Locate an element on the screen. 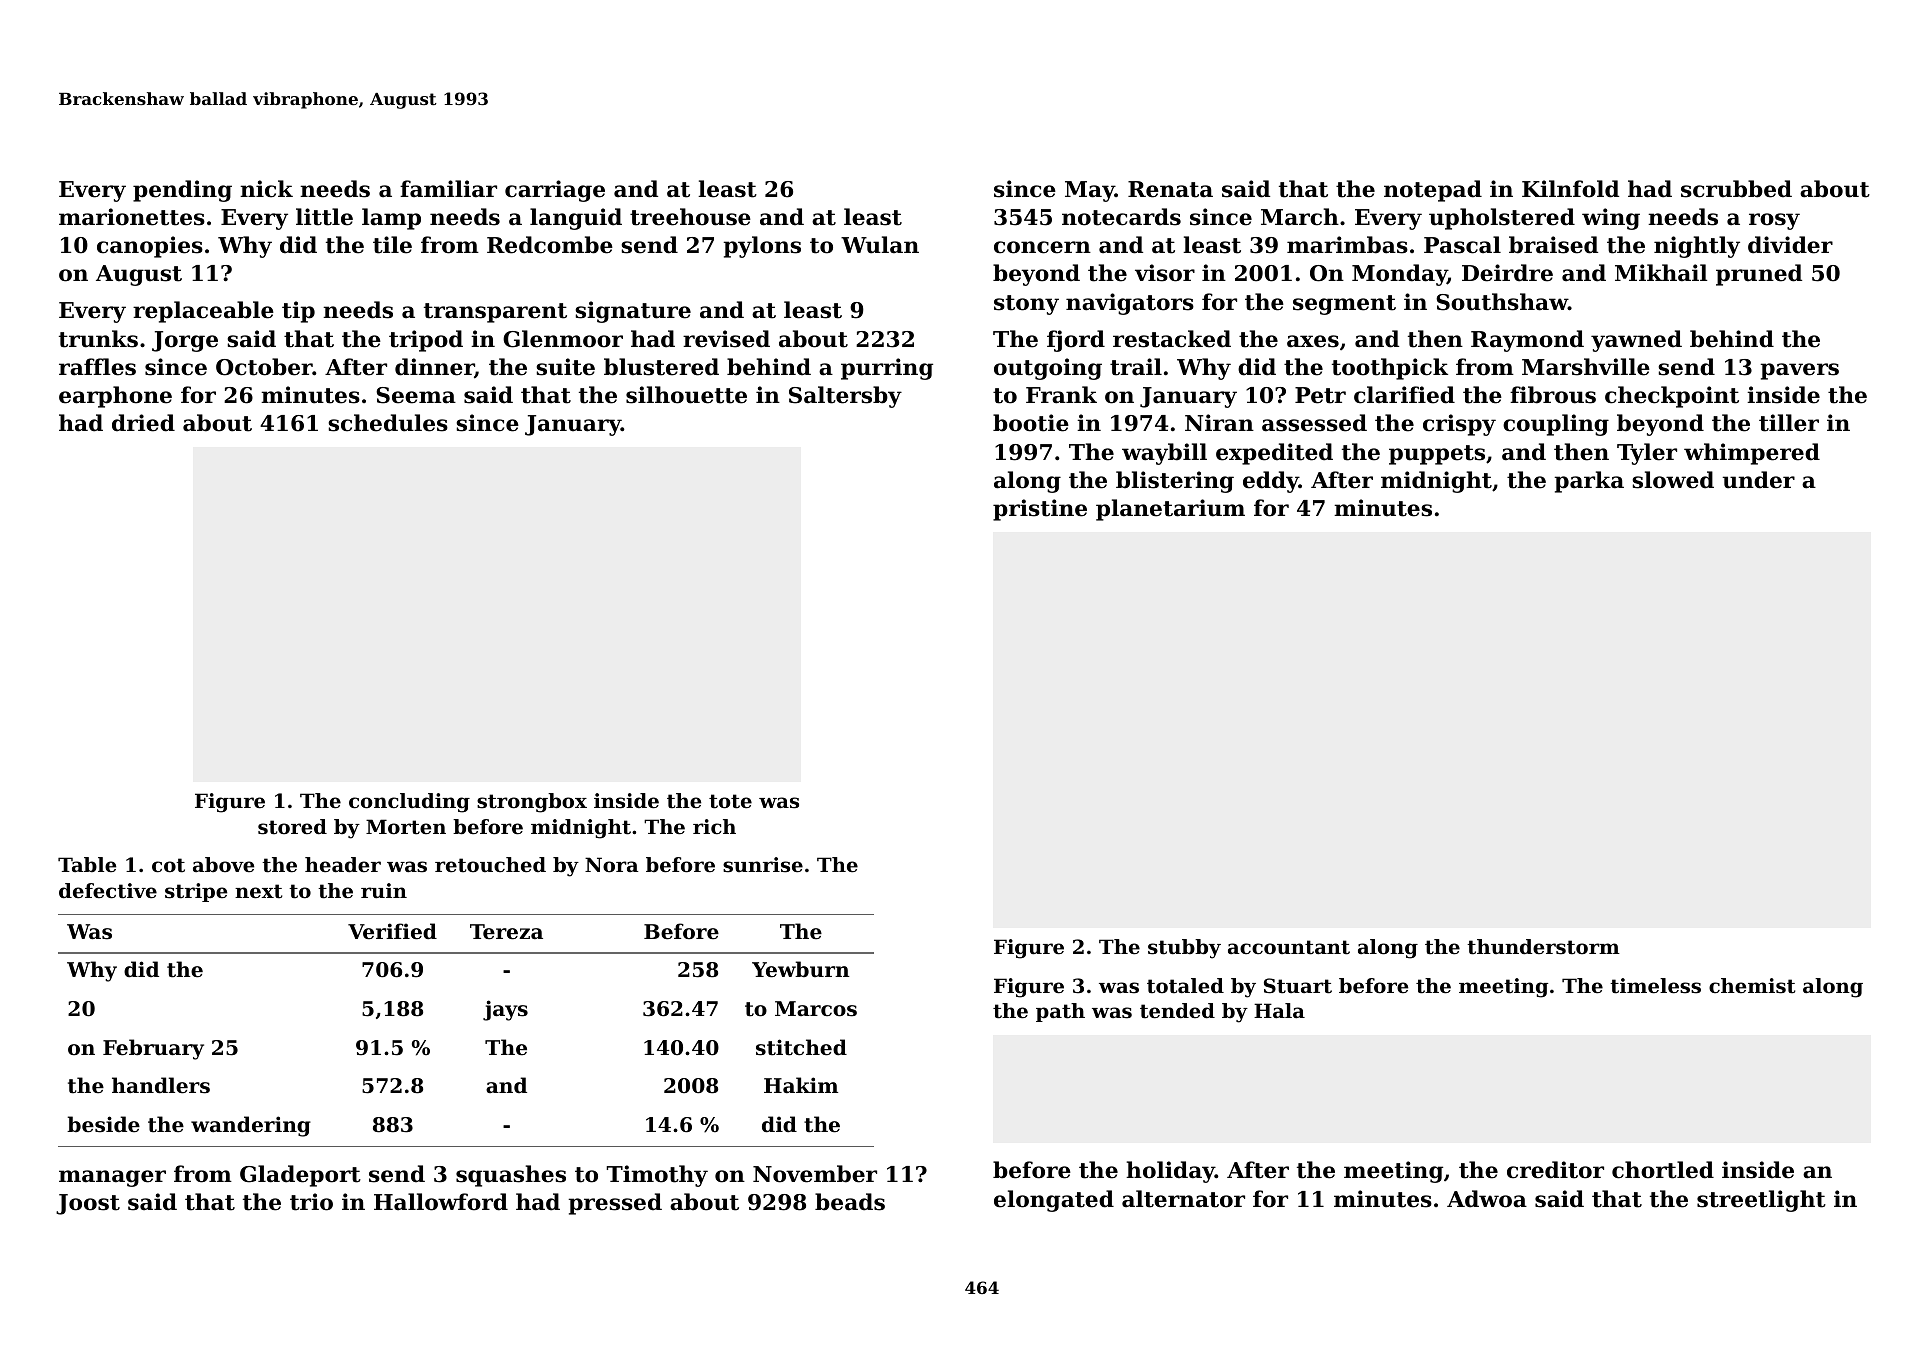 The height and width of the screenshot is (1364, 1929). coupling is located at coordinates (1556, 425).
